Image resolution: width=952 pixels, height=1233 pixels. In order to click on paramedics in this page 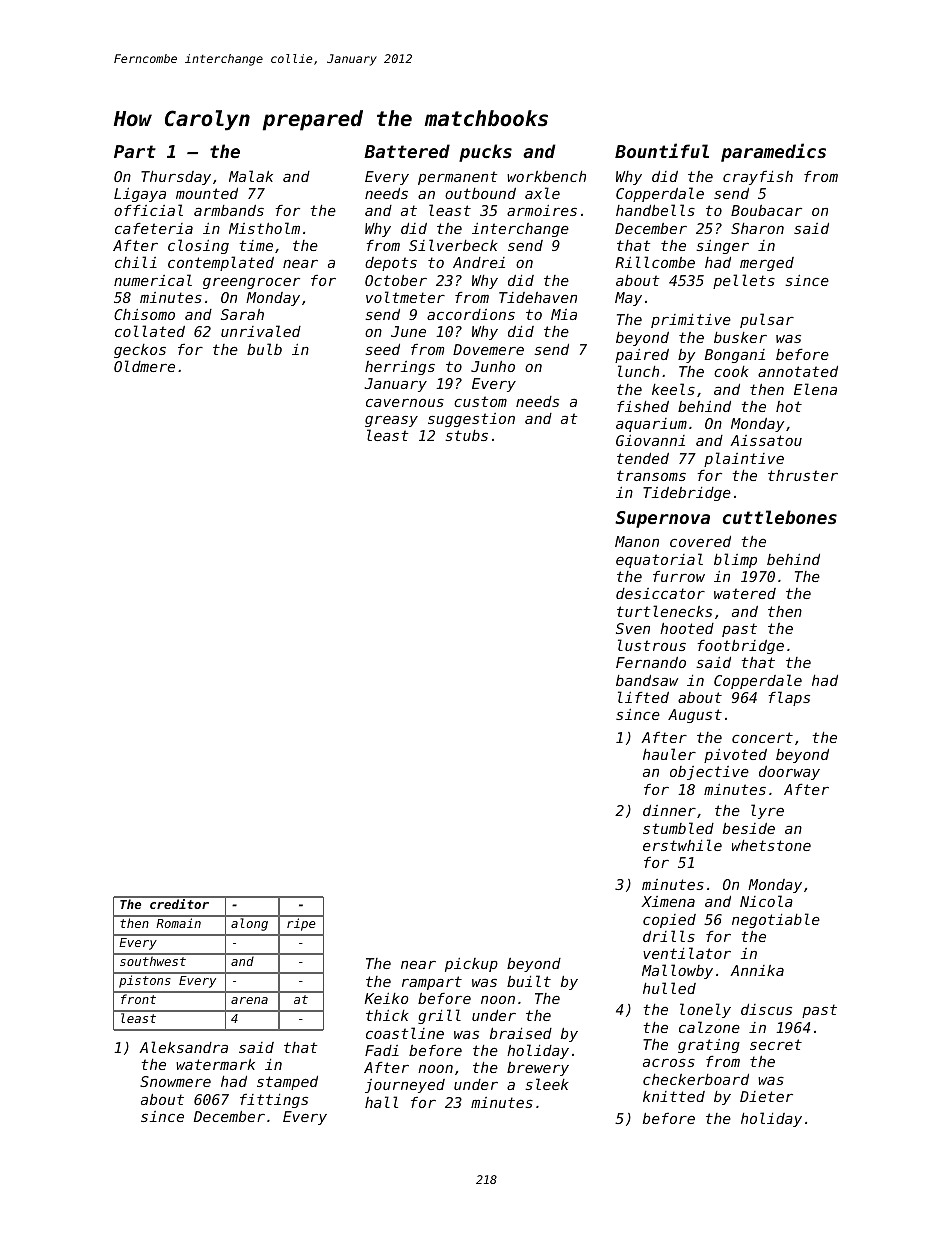, I will do `click(773, 152)`.
